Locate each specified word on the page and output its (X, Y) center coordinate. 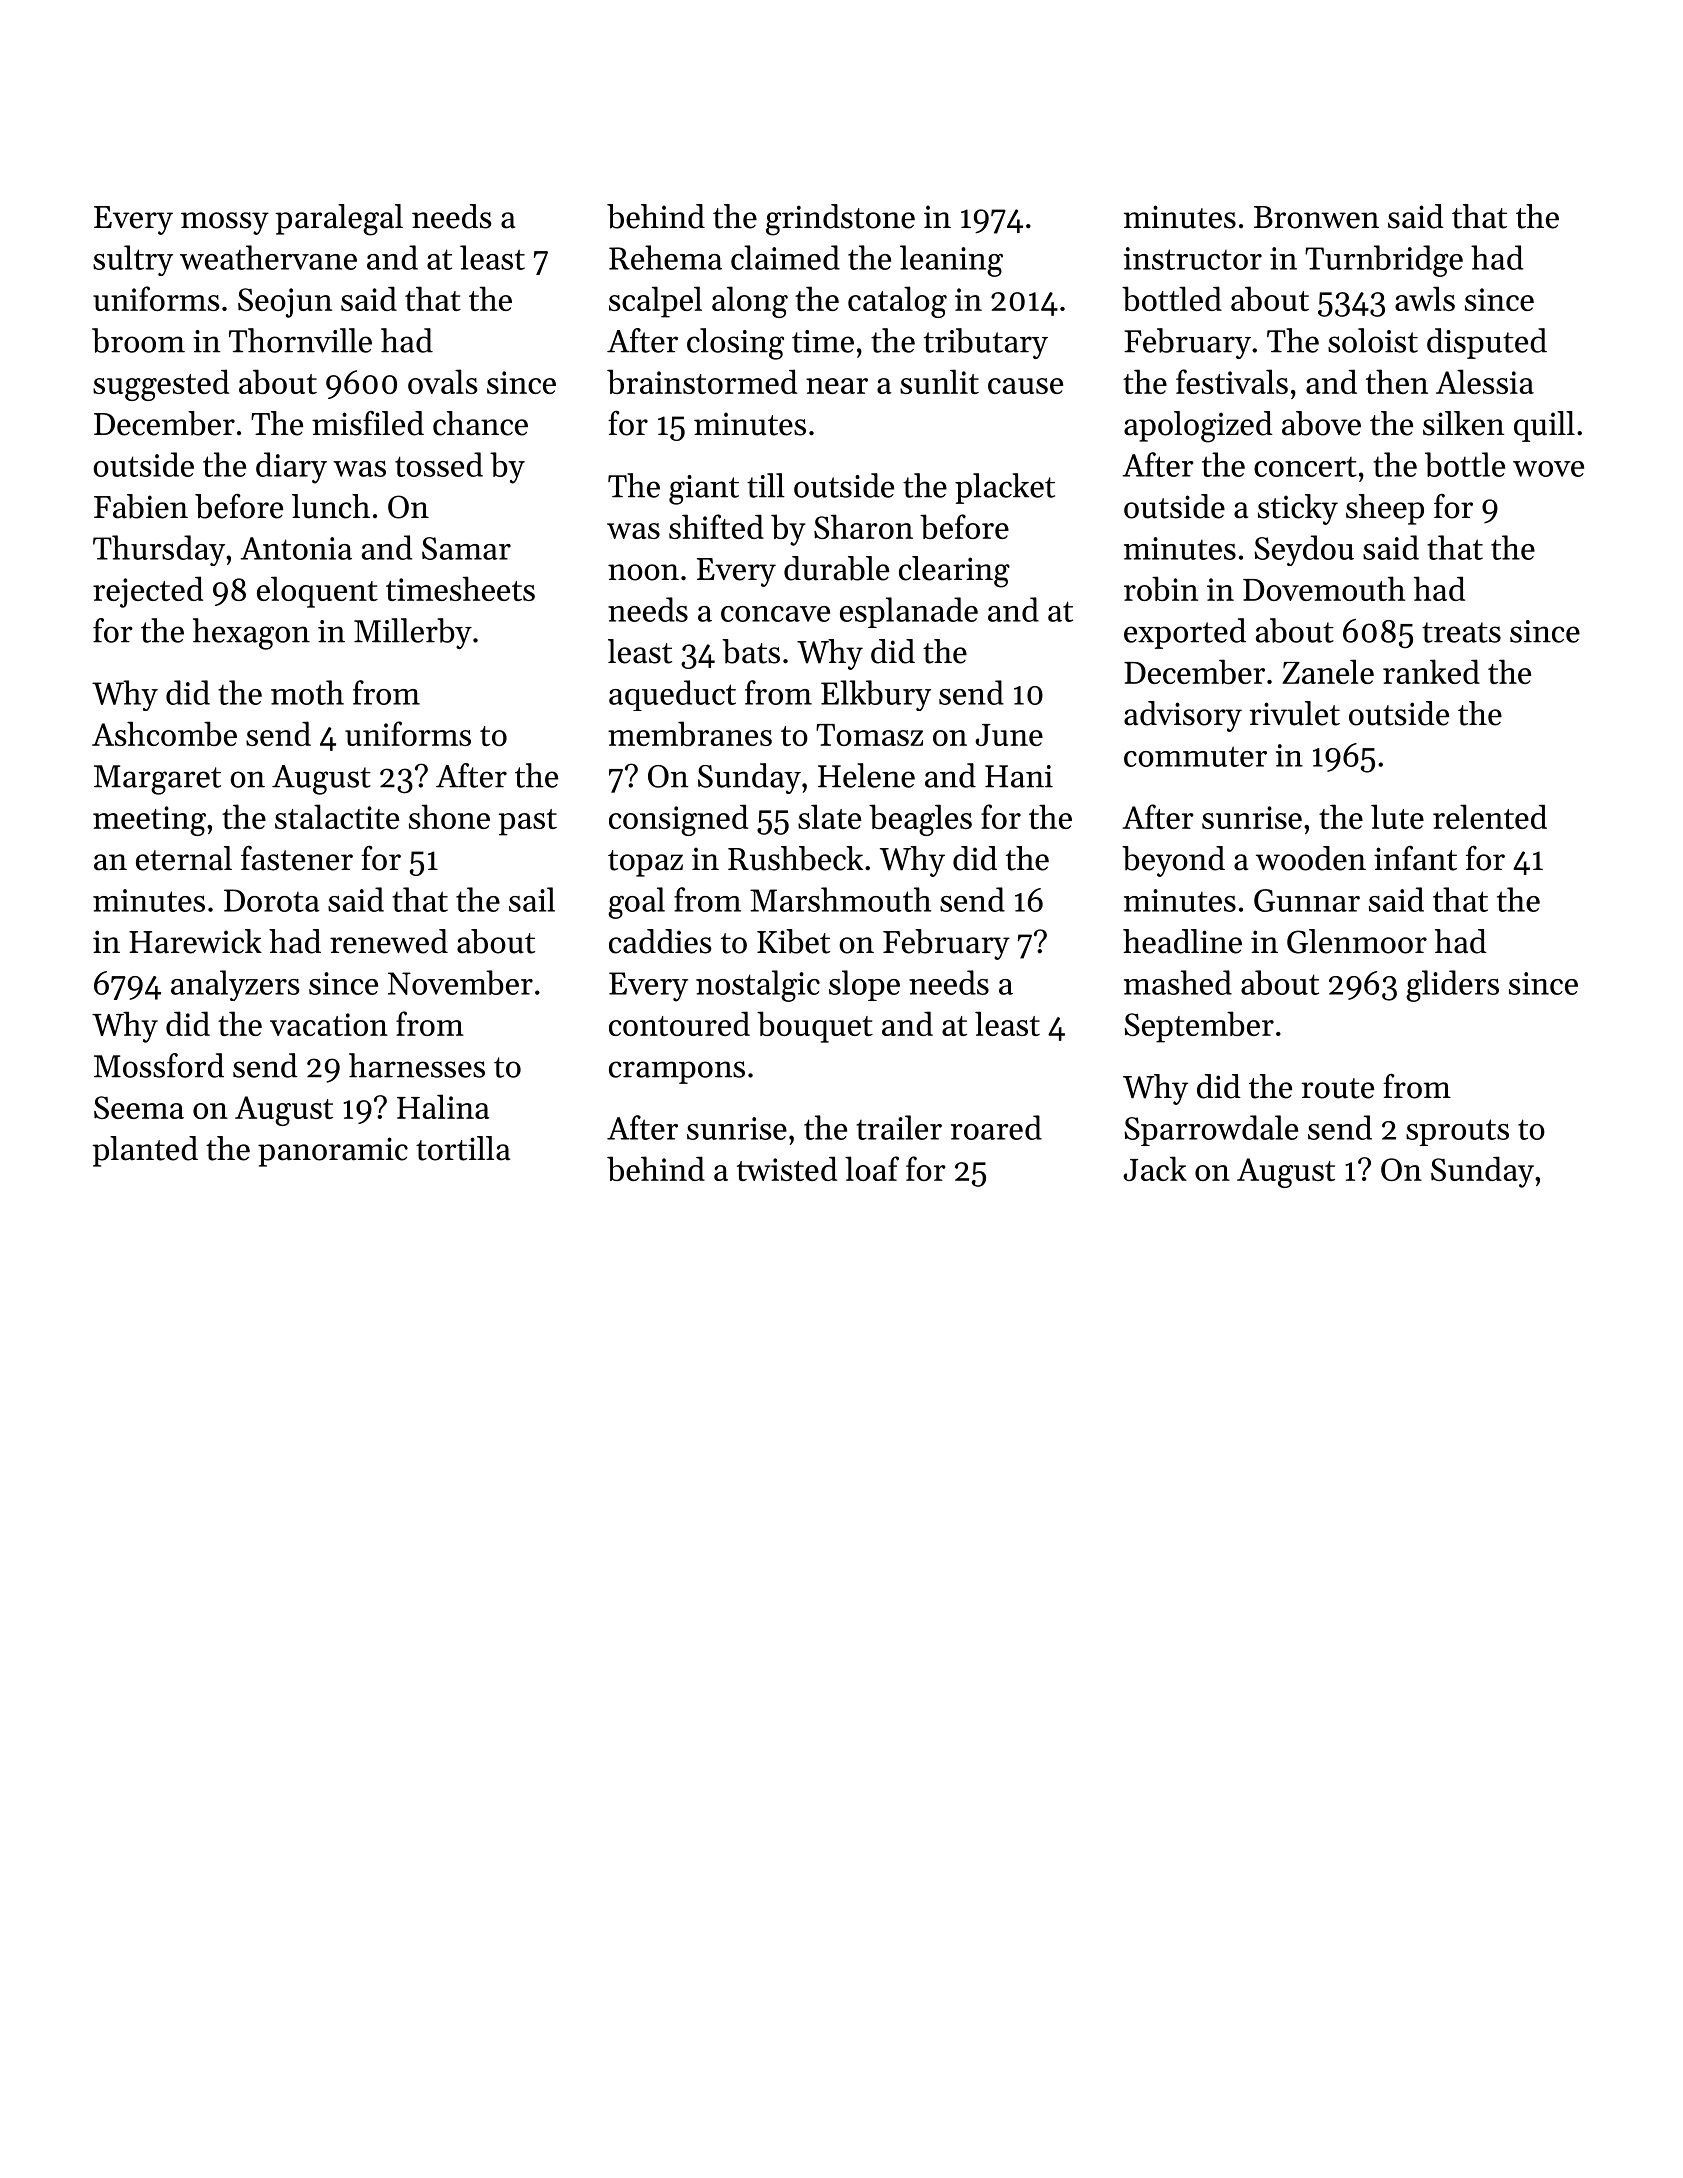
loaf (872, 1168)
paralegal (339, 220)
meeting (149, 821)
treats (1461, 632)
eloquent (317, 592)
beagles (920, 820)
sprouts (1457, 1132)
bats (751, 651)
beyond (1173, 861)
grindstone (840, 220)
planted (145, 1151)
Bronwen (1316, 217)
